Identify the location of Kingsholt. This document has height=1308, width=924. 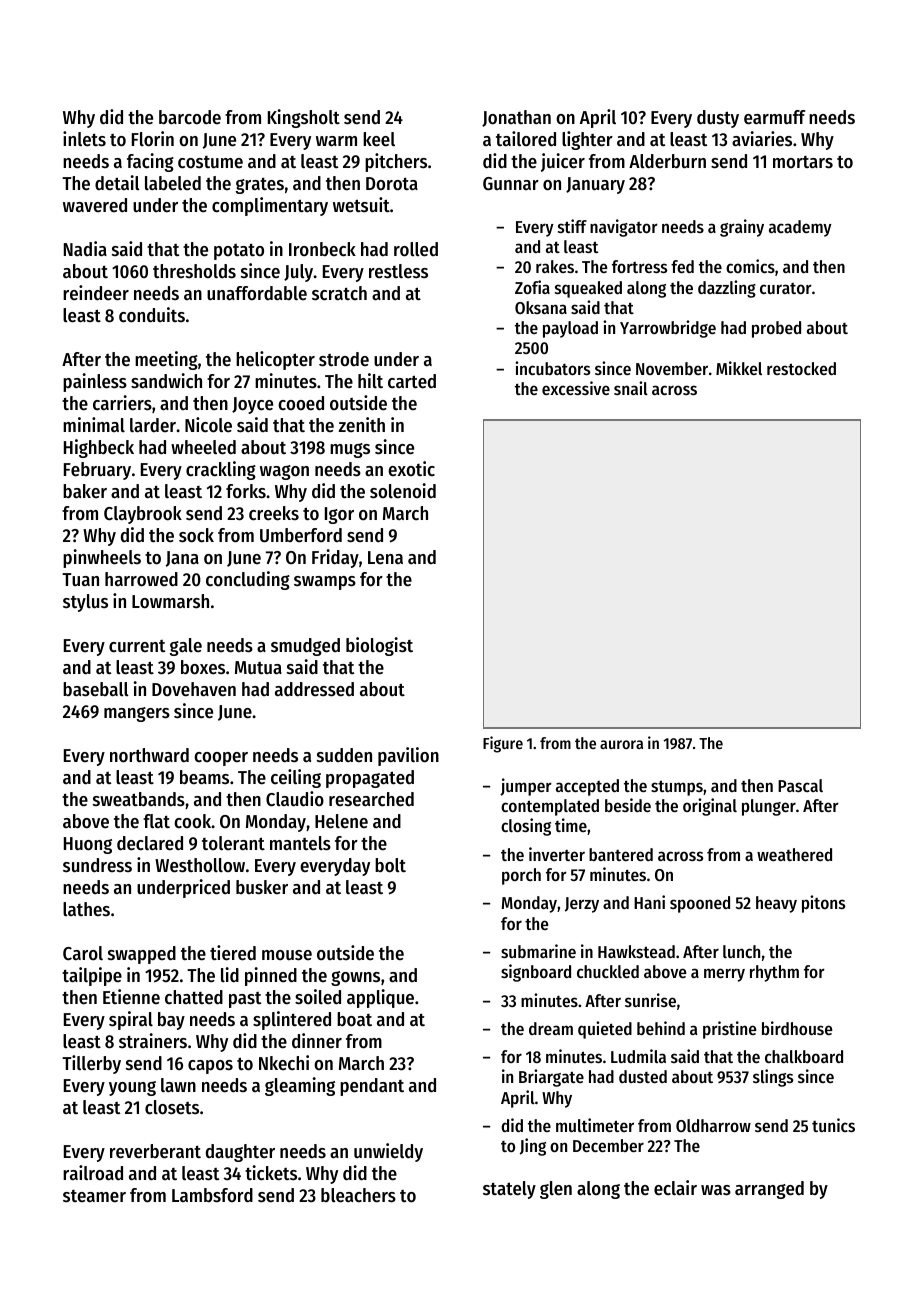
(304, 118).
